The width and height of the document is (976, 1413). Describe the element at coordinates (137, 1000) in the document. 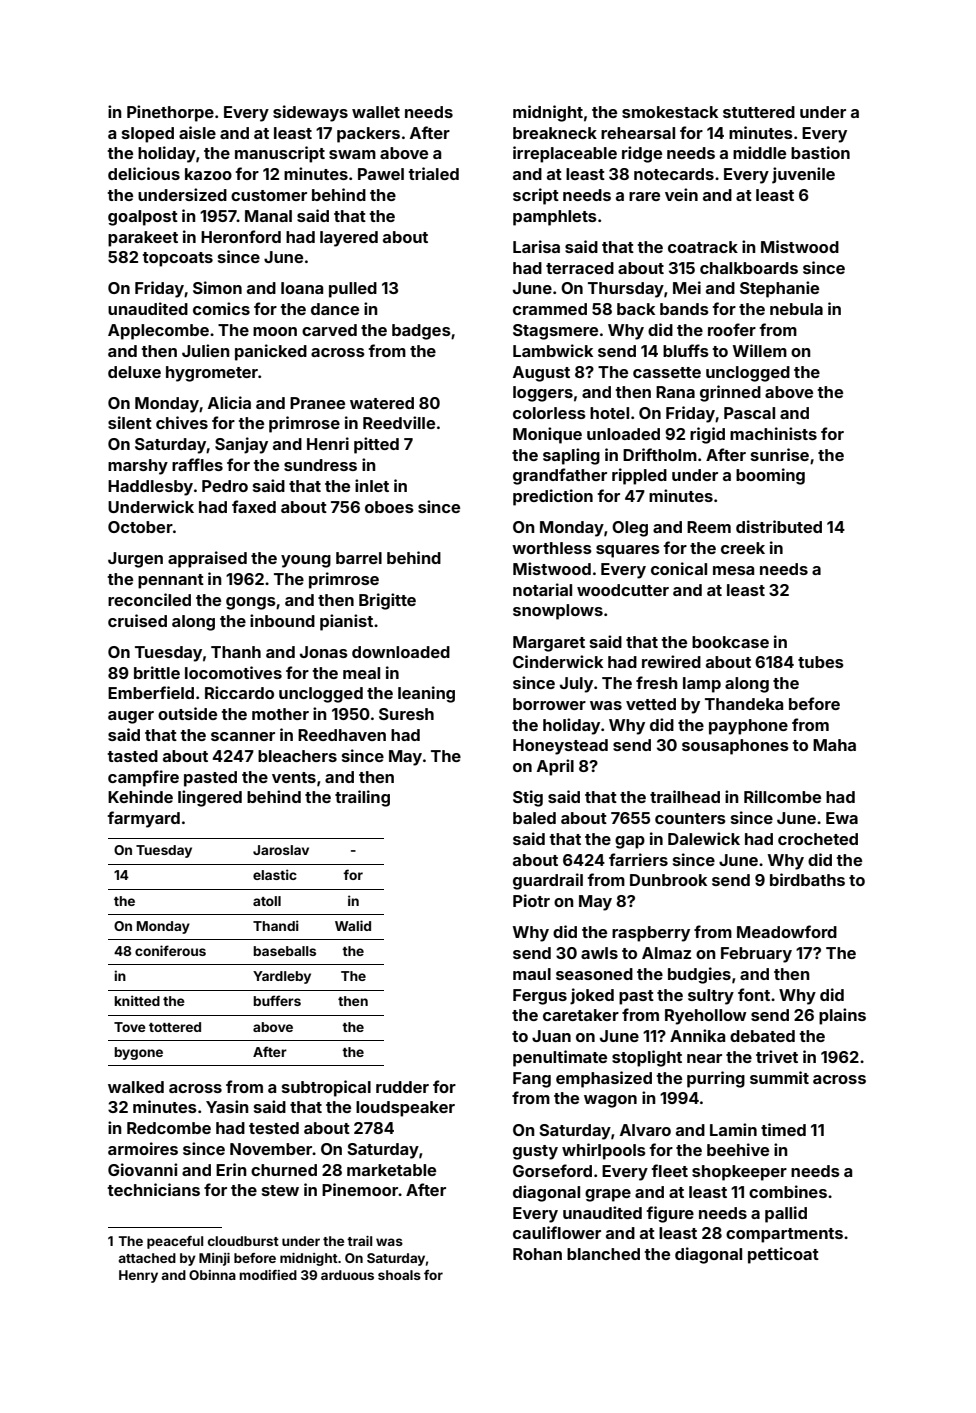

I see `knitted` at that location.
